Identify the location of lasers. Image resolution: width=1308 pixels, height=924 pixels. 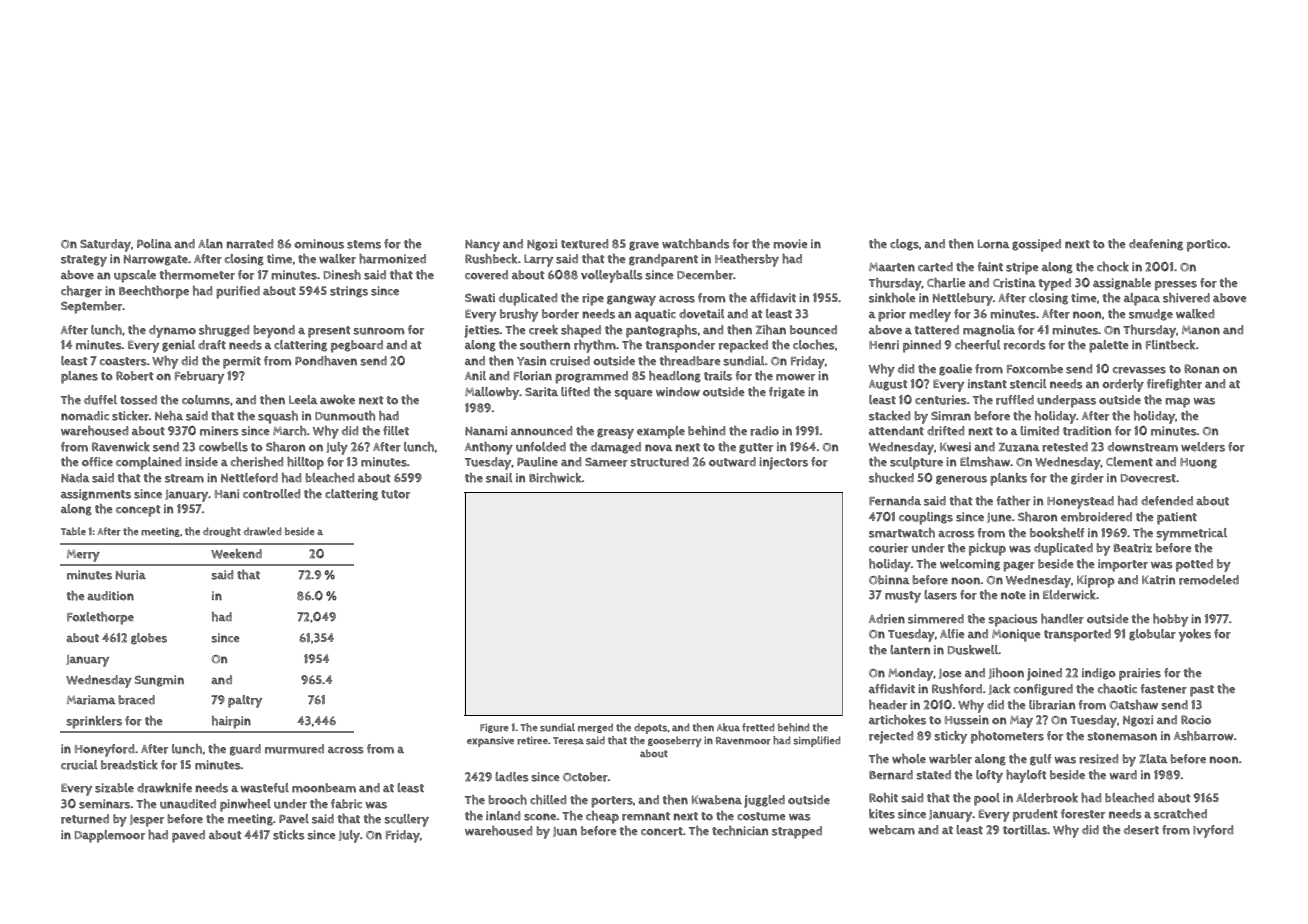
(940, 595).
